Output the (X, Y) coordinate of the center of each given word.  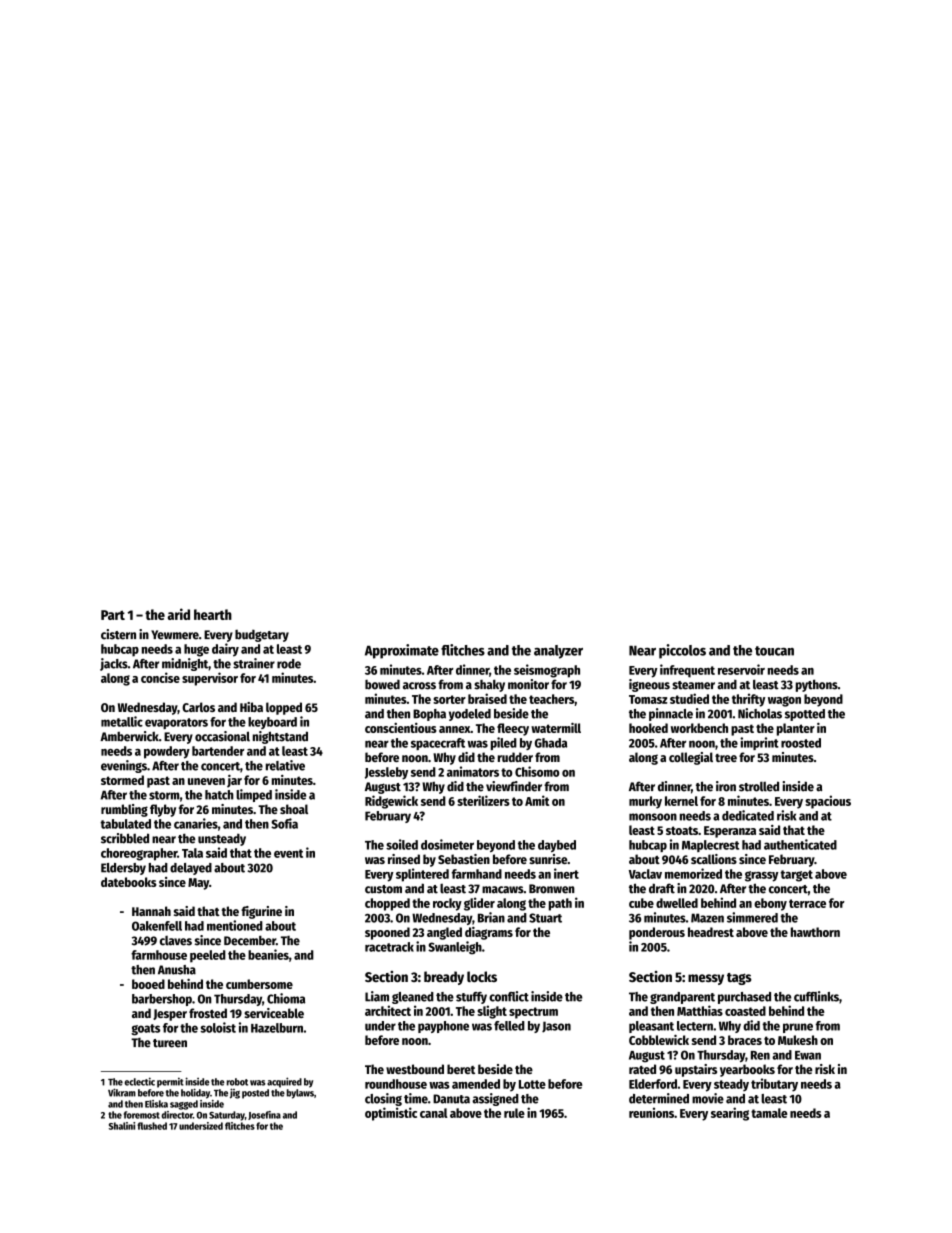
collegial (691, 758)
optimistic (391, 1114)
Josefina (264, 1115)
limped (254, 795)
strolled (759, 786)
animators (473, 771)
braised (487, 698)
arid (179, 614)
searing (730, 1114)
